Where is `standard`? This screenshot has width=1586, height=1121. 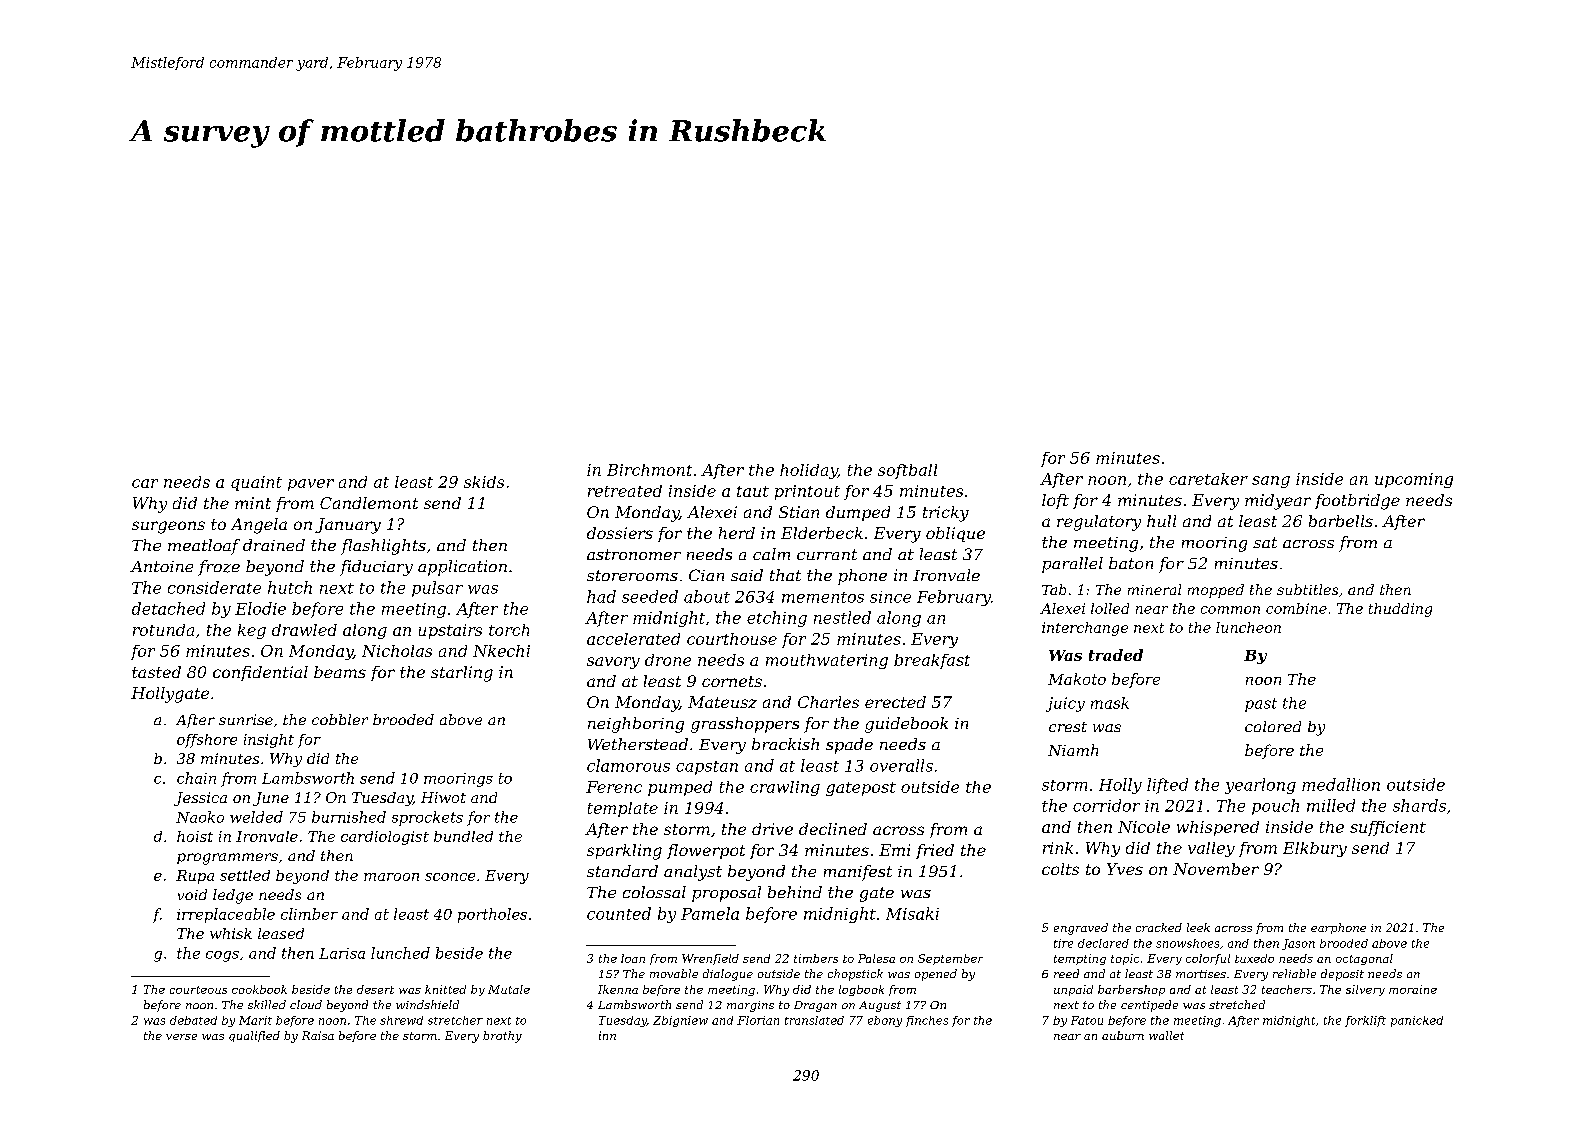
standard is located at coordinates (622, 871).
